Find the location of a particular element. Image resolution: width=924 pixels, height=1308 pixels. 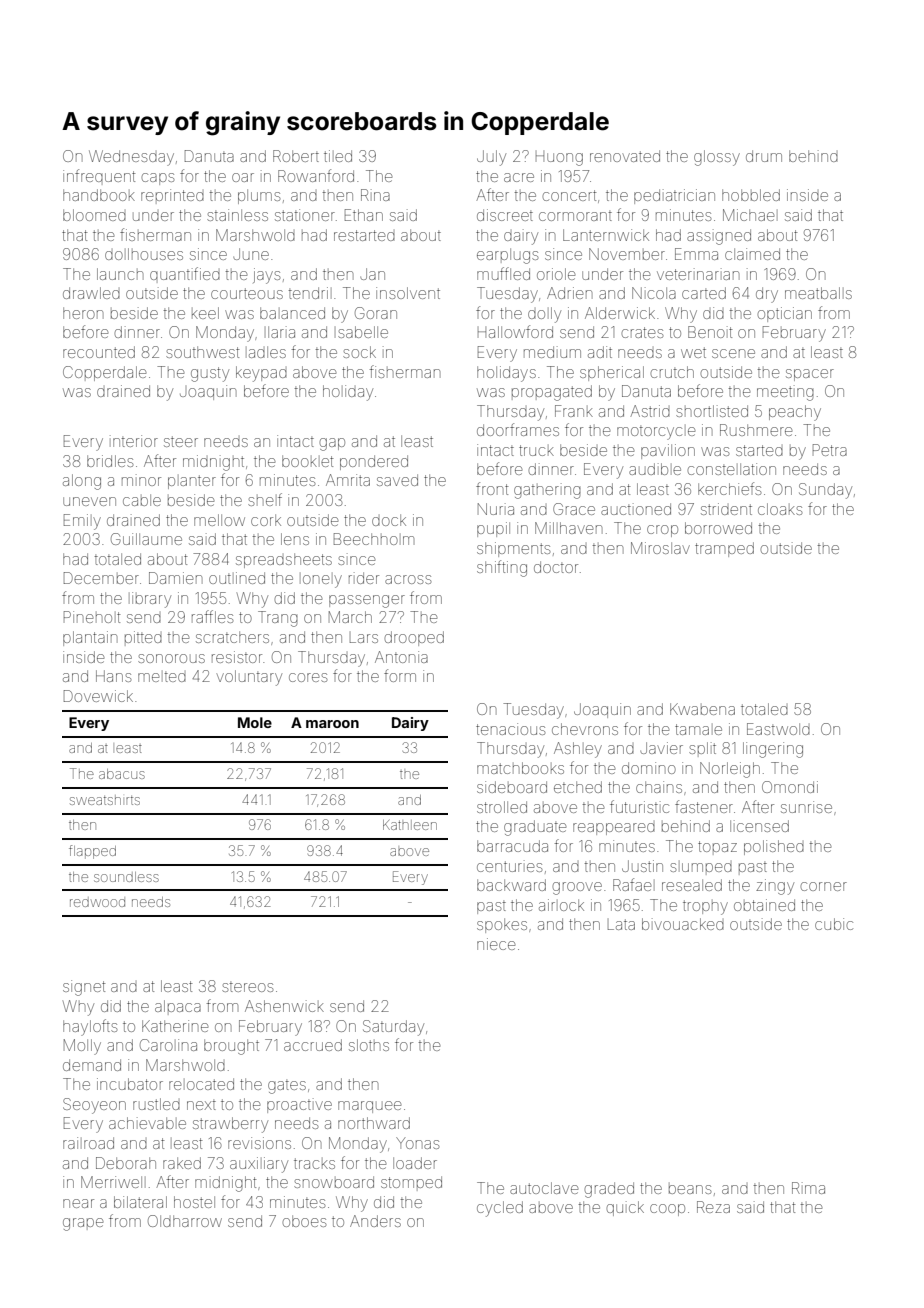

plantain is located at coordinates (90, 638).
